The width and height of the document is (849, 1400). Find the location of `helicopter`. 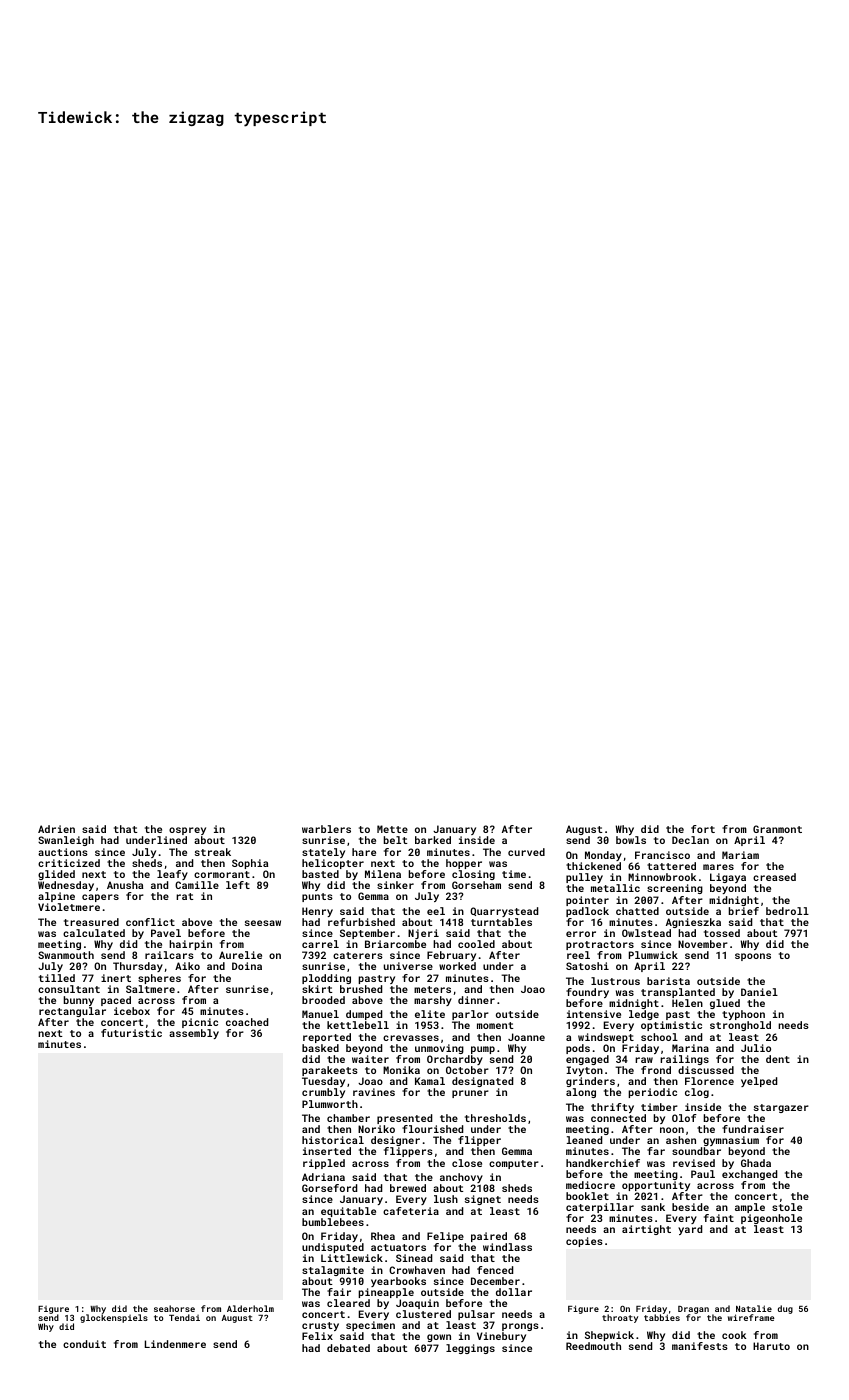

helicopter is located at coordinates (333, 864).
